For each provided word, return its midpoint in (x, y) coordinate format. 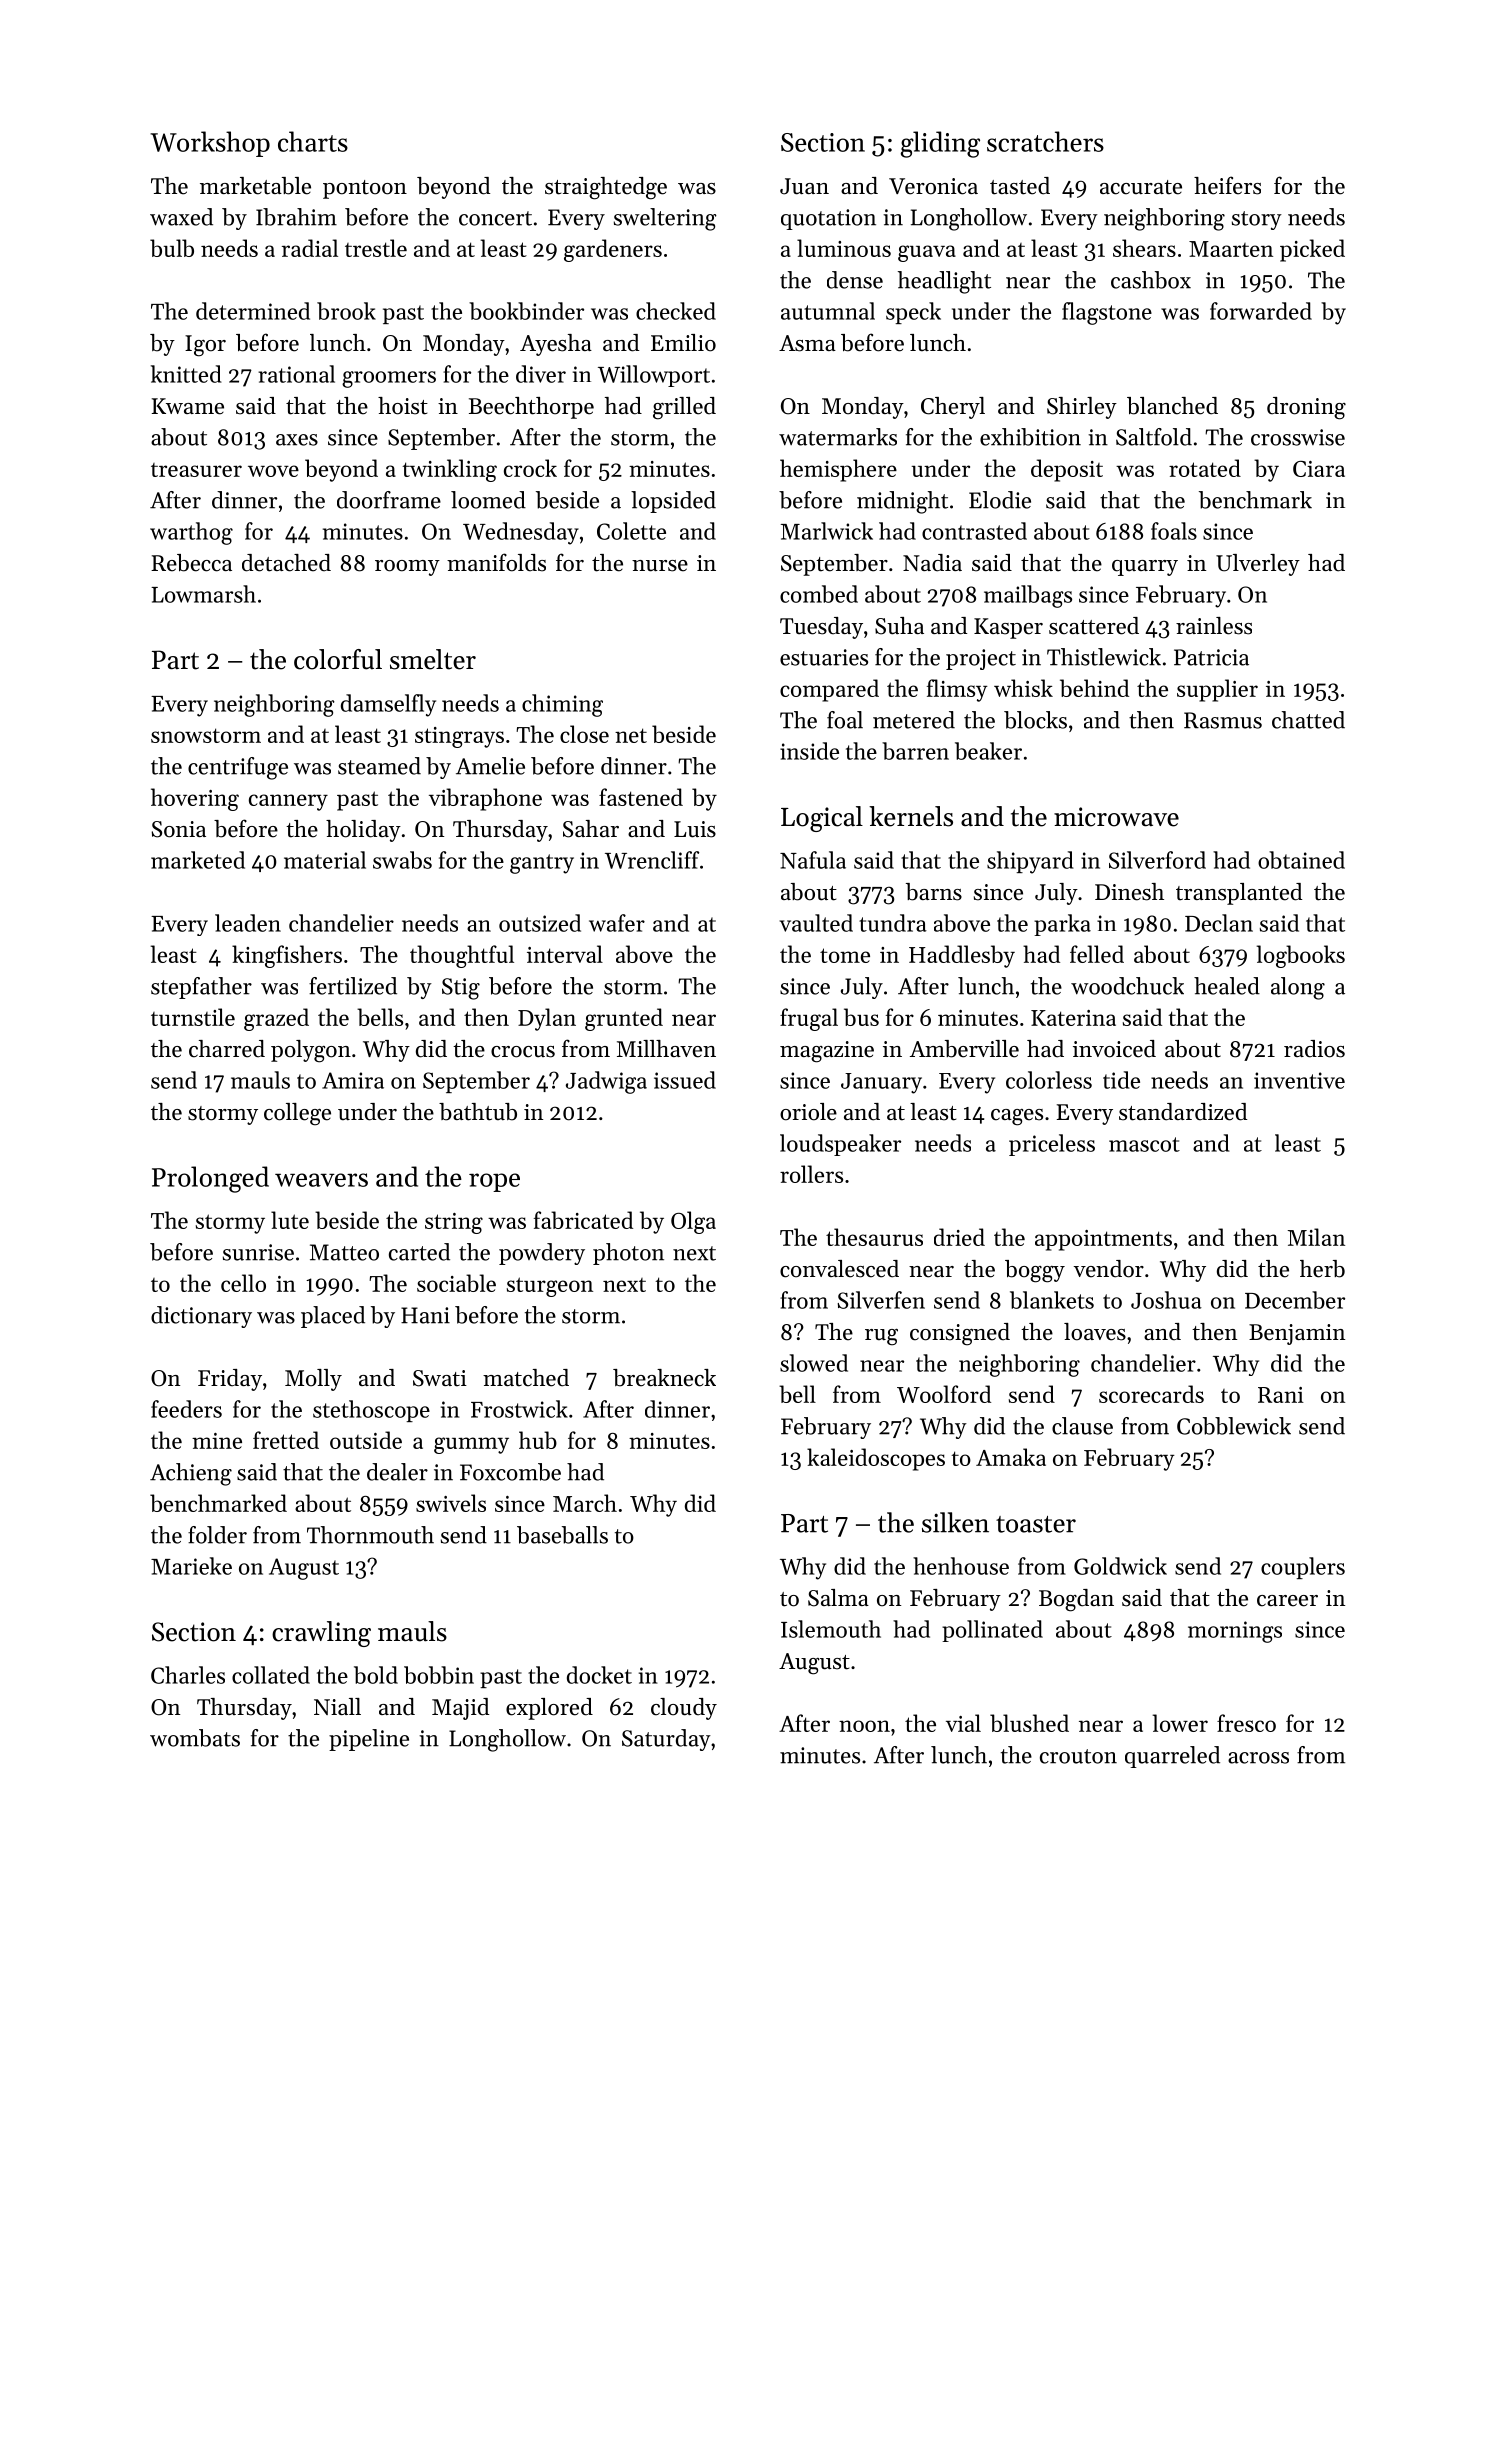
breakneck (664, 1378)
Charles (188, 1675)
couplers (1303, 1568)
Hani (425, 1315)
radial (310, 248)
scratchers (1045, 141)
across (1258, 1758)
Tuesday (821, 628)
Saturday (666, 1740)
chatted (1308, 720)
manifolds (496, 562)
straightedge (606, 188)
